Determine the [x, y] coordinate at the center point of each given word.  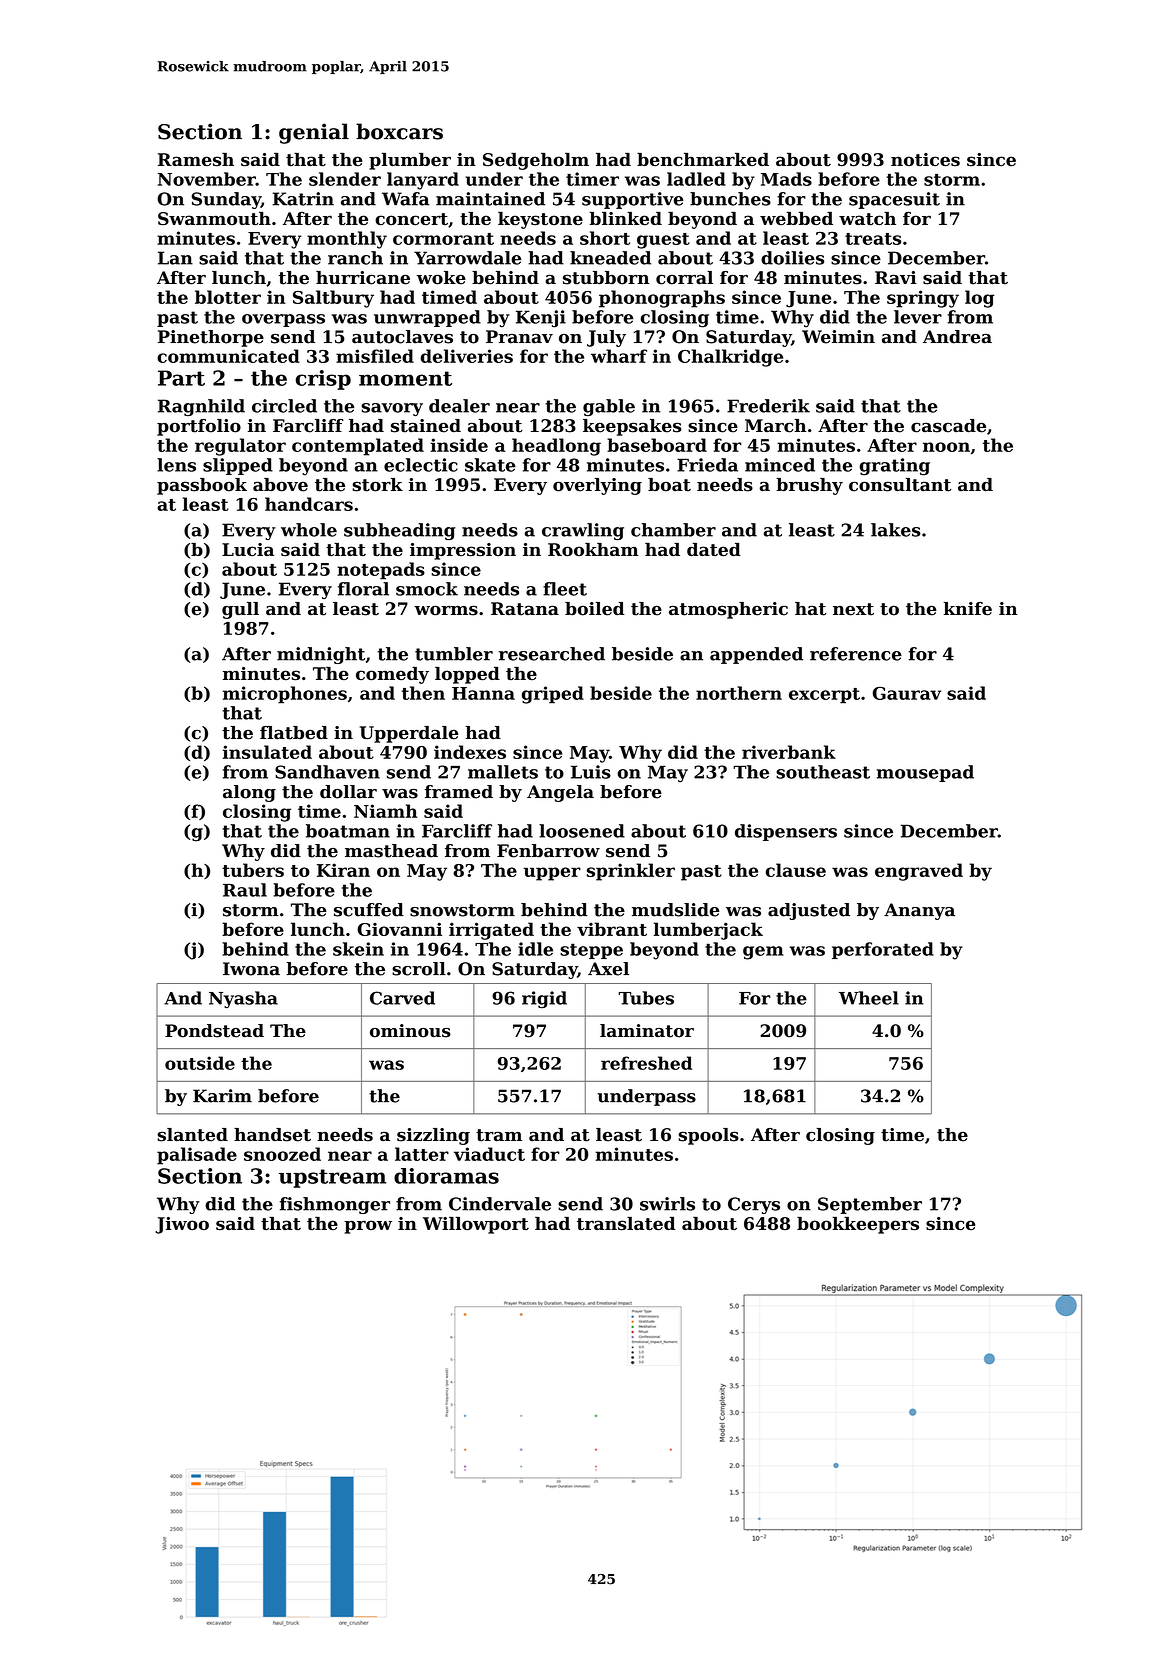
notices [925, 159]
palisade [197, 1156]
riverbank [789, 752]
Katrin [303, 199]
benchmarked [703, 159]
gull [240, 610]
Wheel [869, 998]
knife [967, 609]
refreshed [646, 1063]
